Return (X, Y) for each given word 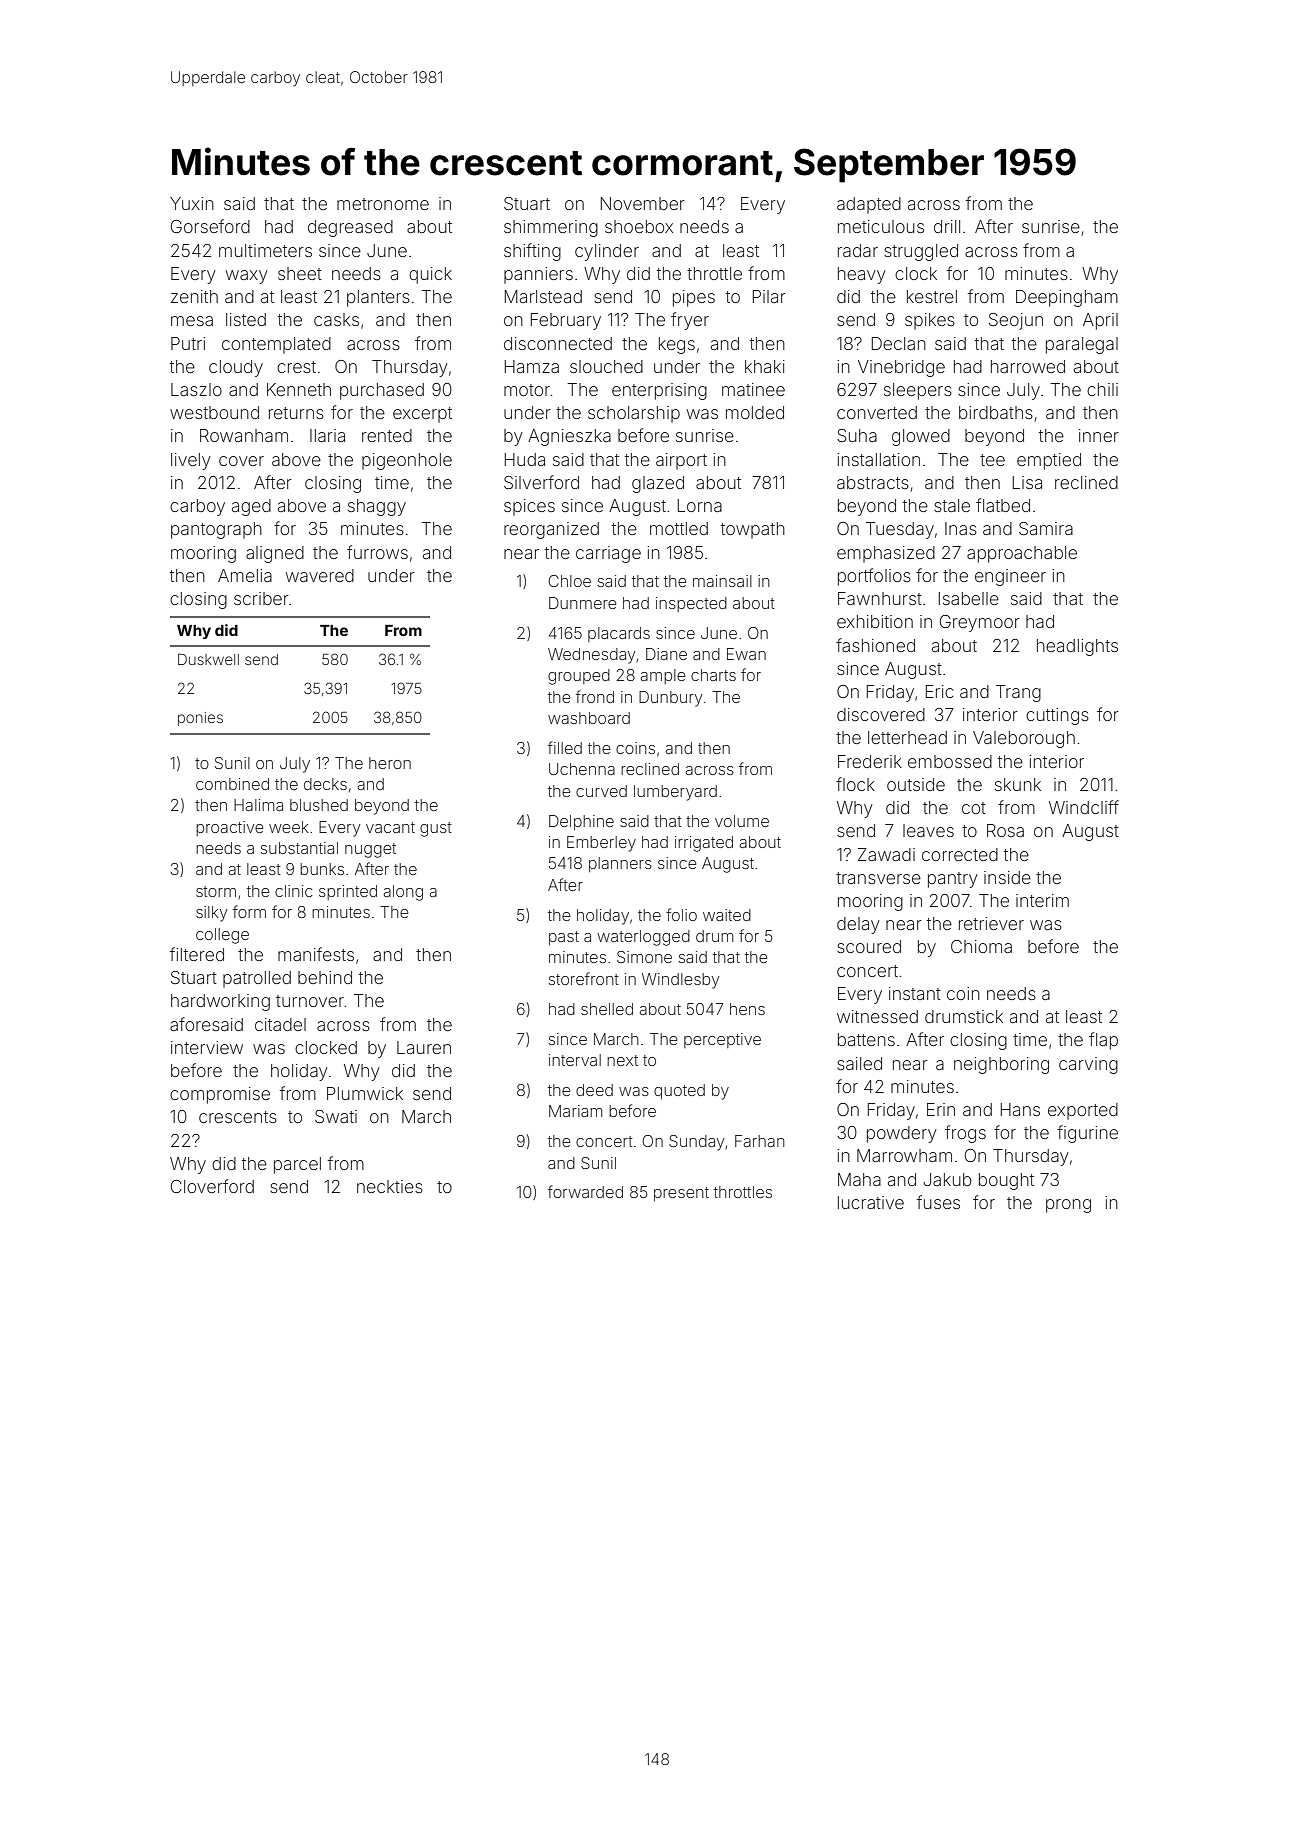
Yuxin (192, 203)
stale (952, 505)
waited (727, 915)
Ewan (746, 654)
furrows (377, 552)
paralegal (1082, 345)
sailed (859, 1063)
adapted (869, 205)
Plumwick (365, 1093)
